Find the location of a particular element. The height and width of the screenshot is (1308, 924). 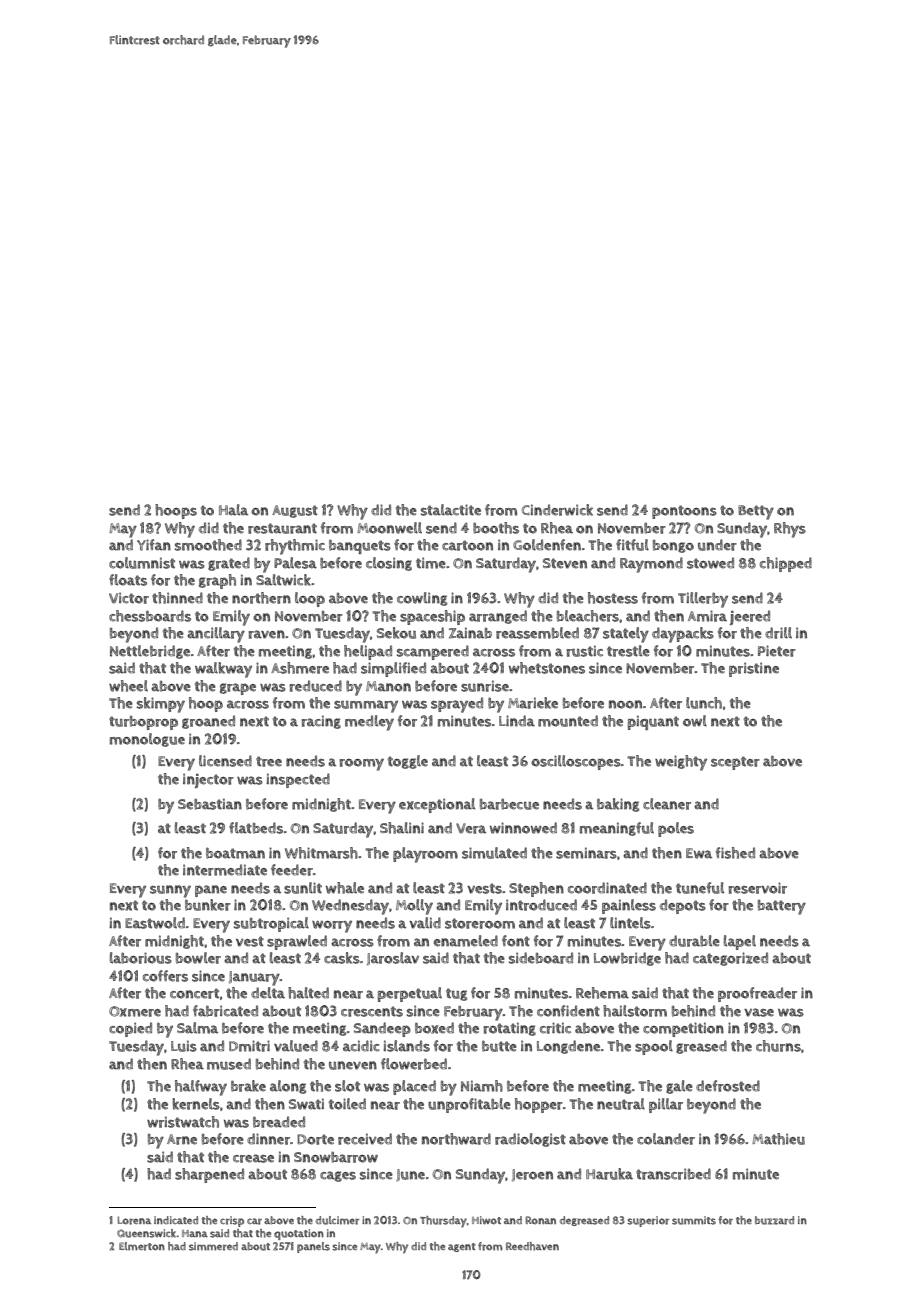

hostess is located at coordinates (613, 598).
